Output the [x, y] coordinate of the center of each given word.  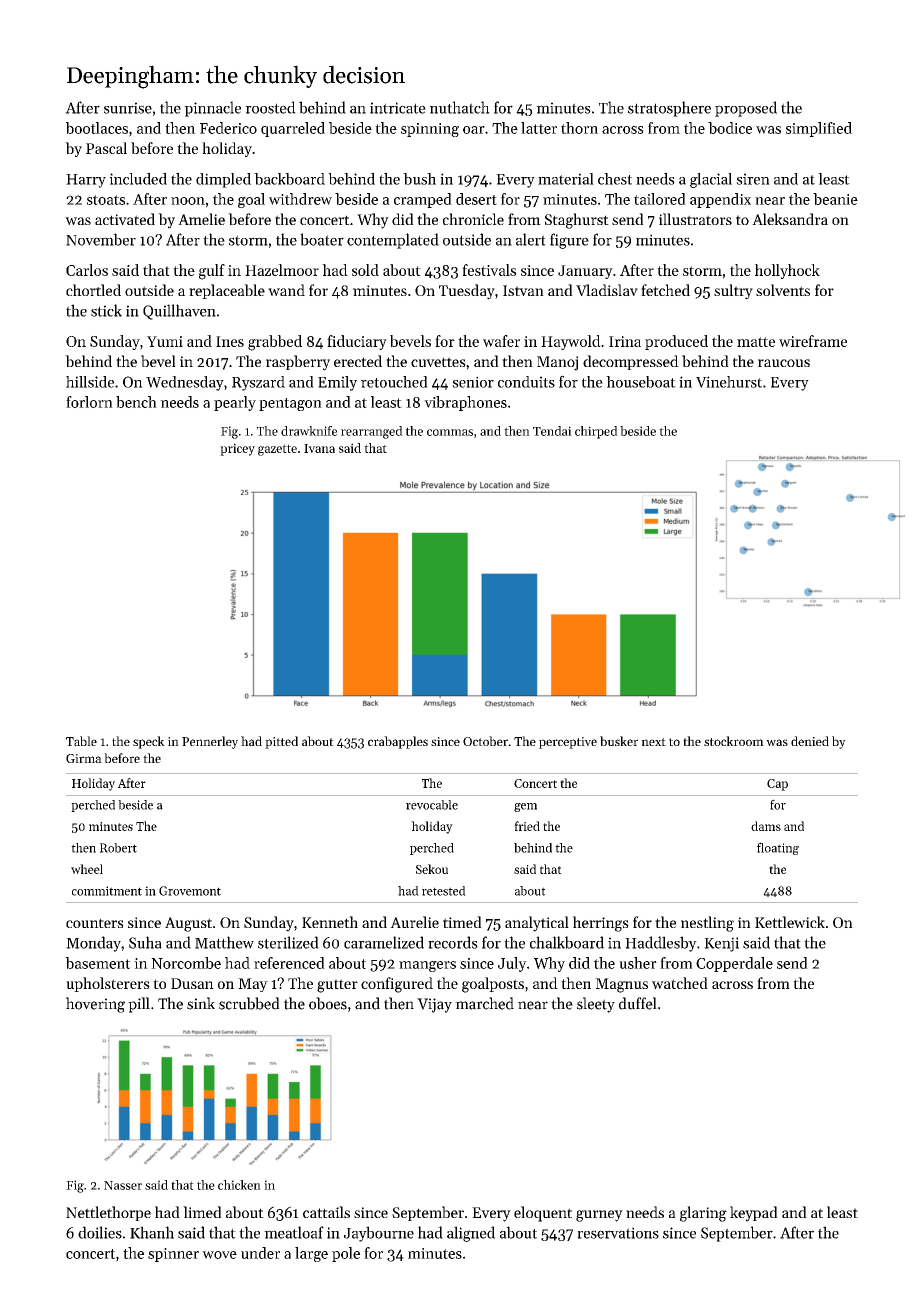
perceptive [568, 743]
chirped [596, 432]
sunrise [128, 108]
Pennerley [210, 742]
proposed [746, 109]
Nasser [123, 1185]
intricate [398, 108]
